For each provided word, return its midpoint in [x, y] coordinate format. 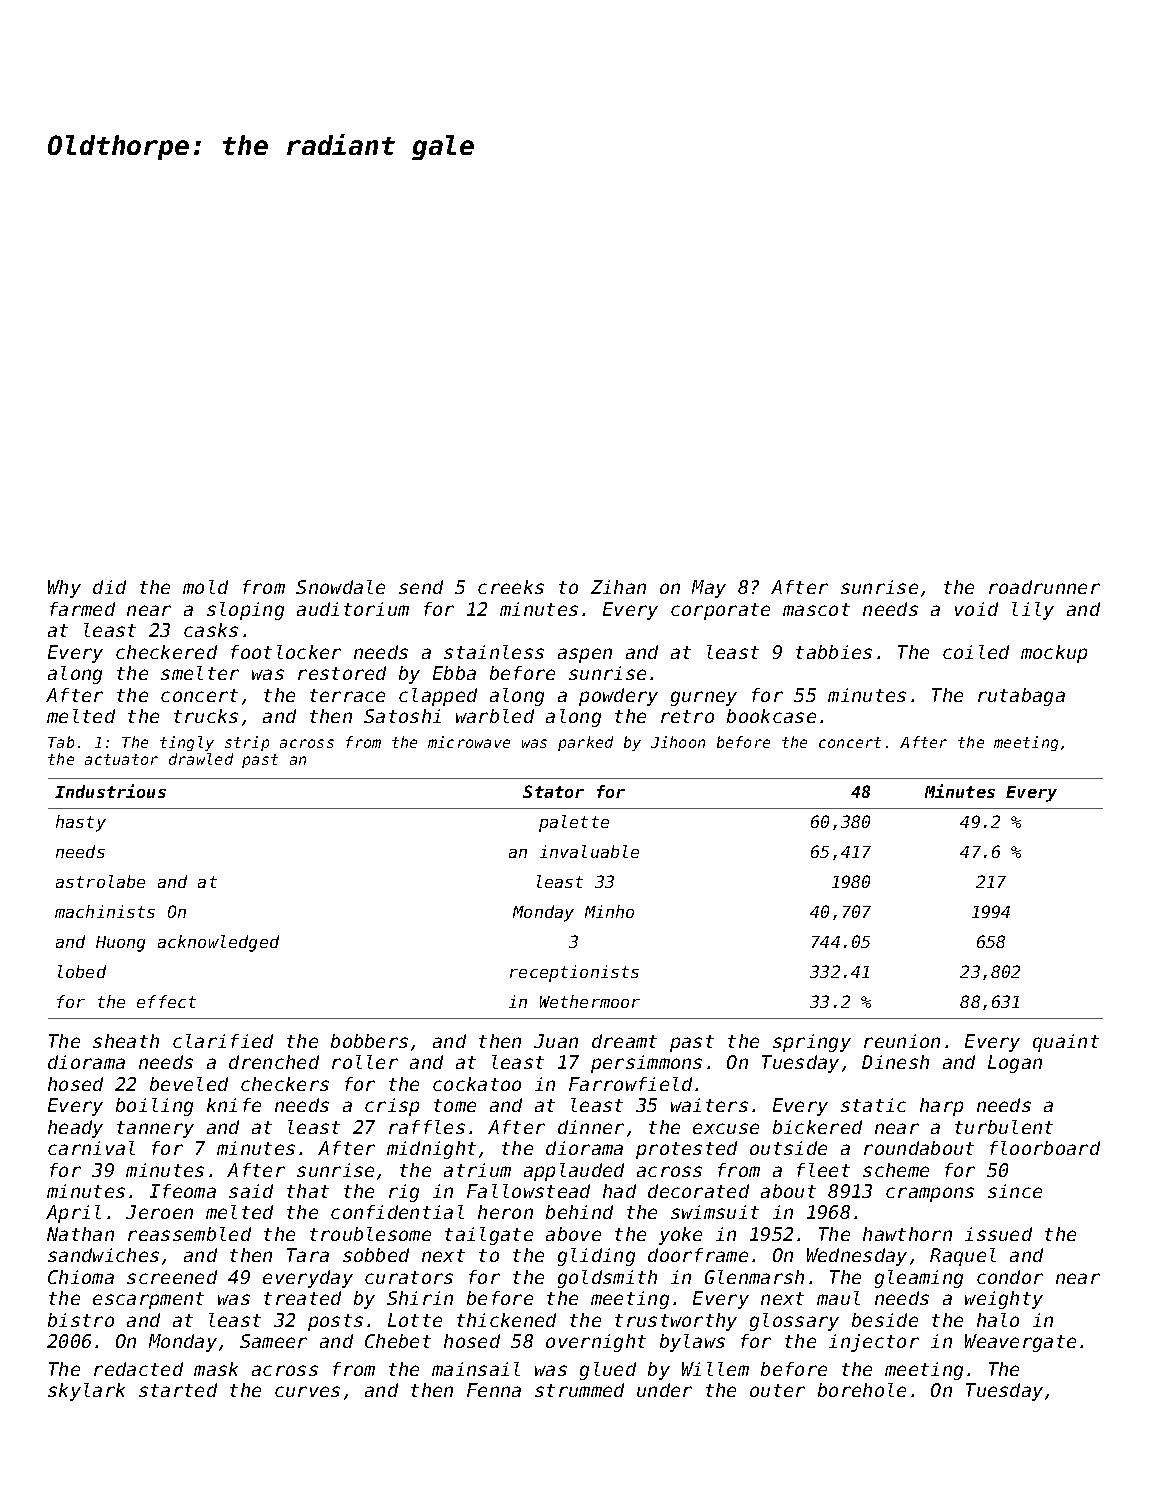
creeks [511, 587]
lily [1033, 611]
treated [302, 1298]
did [109, 587]
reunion [902, 1041]
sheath [126, 1041]
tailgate [489, 1236]
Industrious [110, 791]
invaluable [589, 851]
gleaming [919, 1279]
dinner [591, 1127]
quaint [1066, 1043]
